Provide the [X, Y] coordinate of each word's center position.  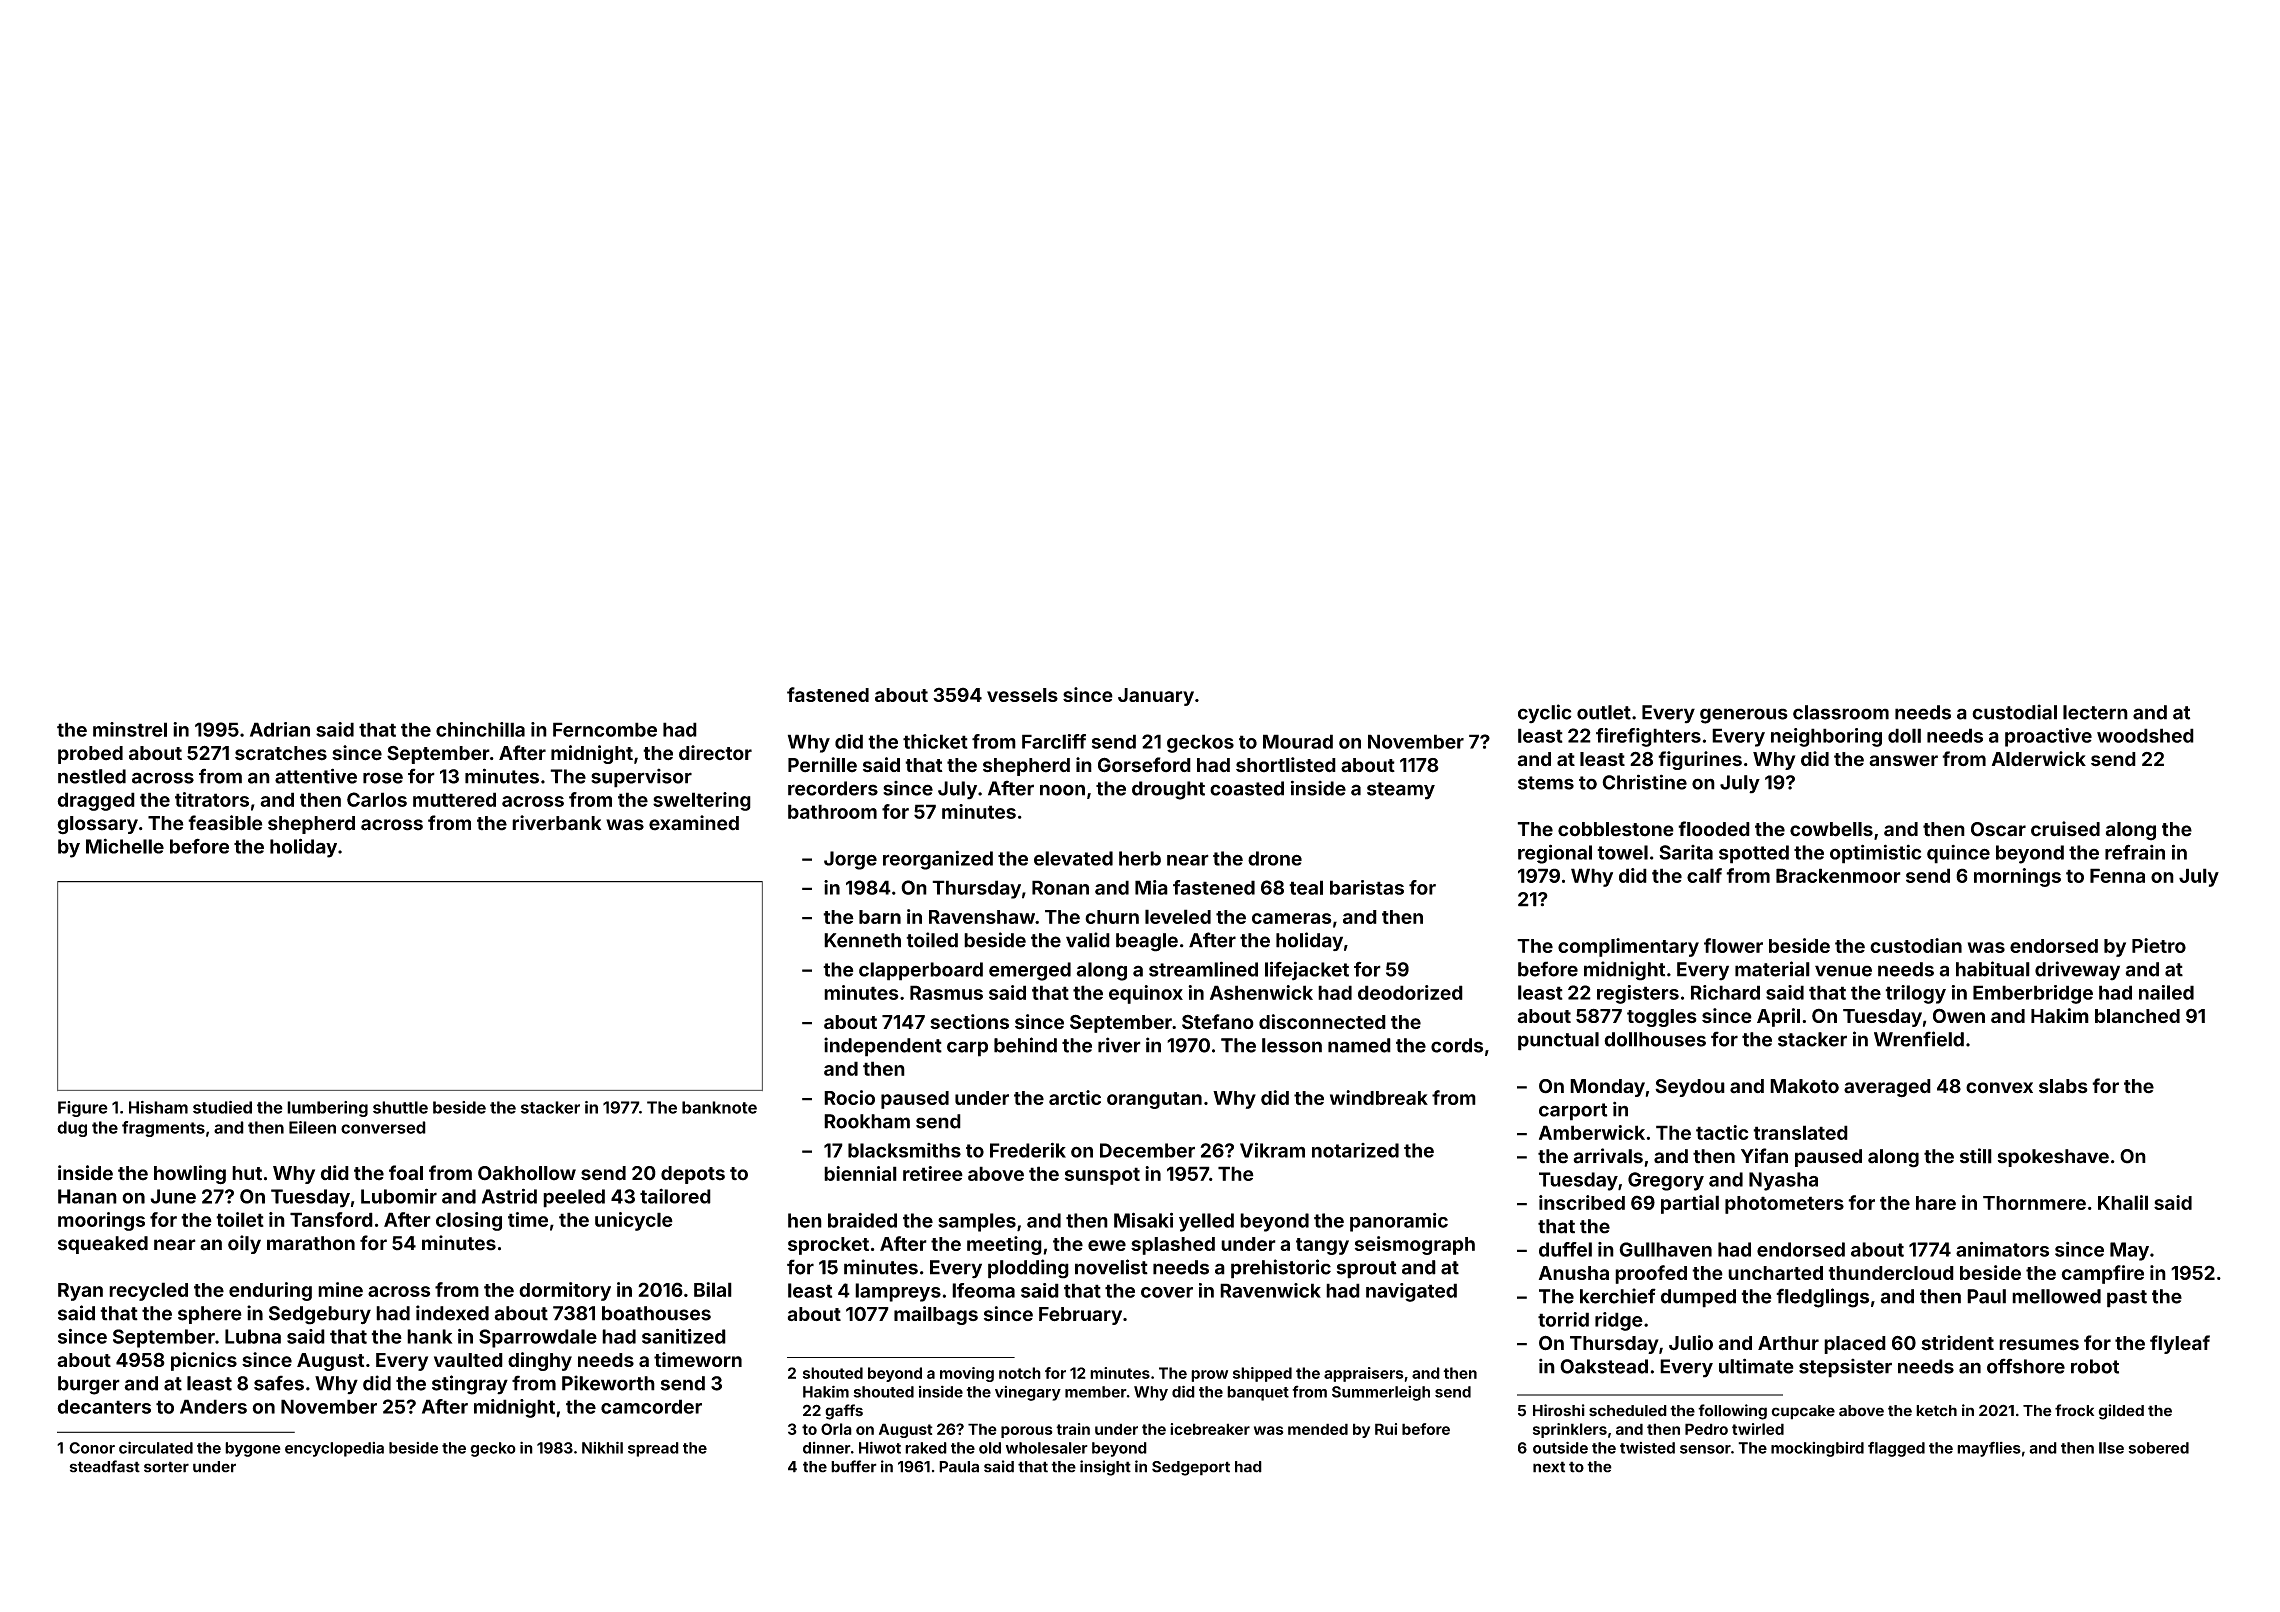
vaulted [468, 1360]
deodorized [1410, 992]
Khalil [2123, 1202]
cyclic [1544, 714]
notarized [1355, 1150]
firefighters [1648, 737]
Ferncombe [605, 729]
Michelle [125, 846]
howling [190, 1175]
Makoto [1804, 1086]
